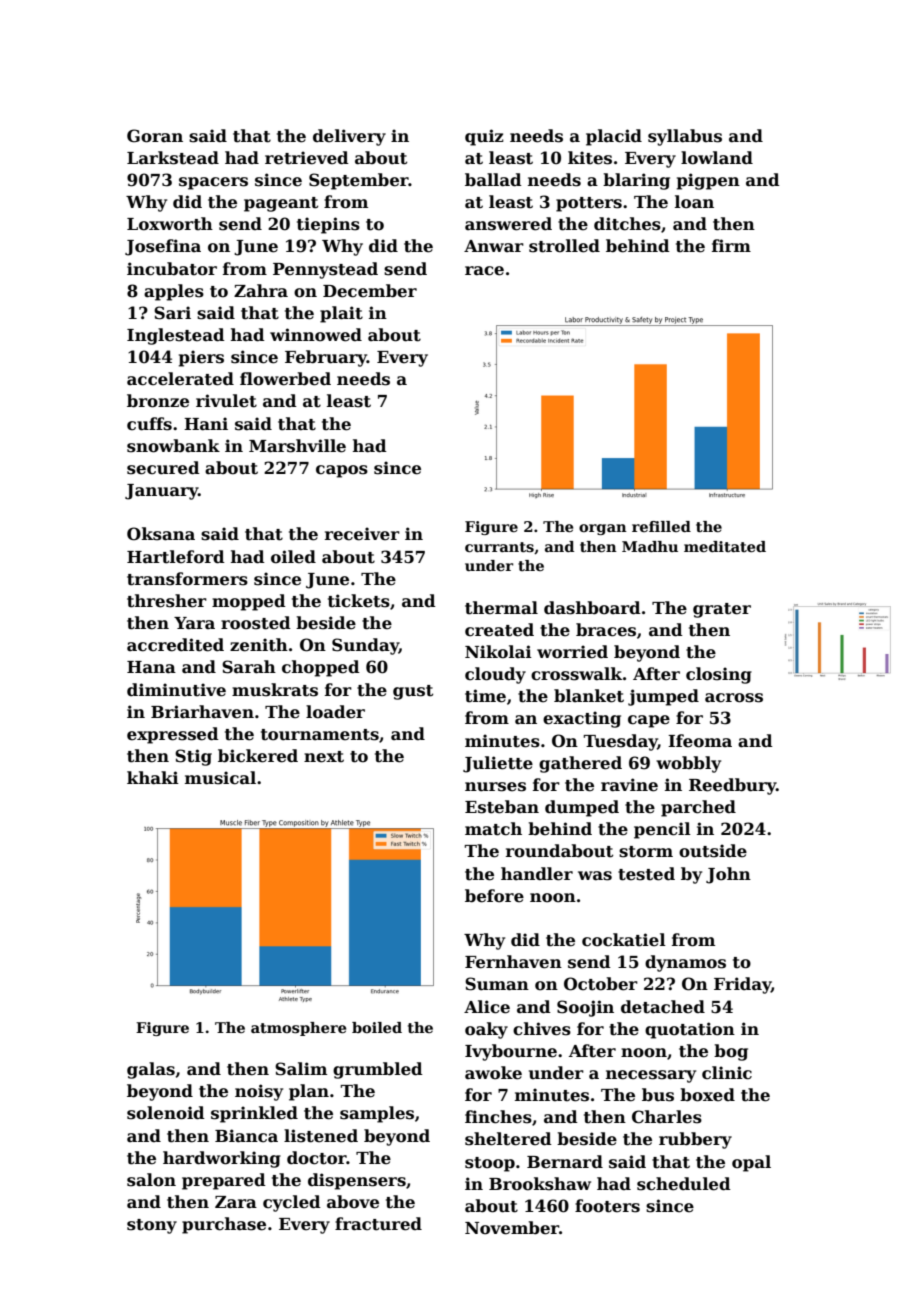  What do you see at coordinates (731, 245) in the screenshot?
I see `firm` at bounding box center [731, 245].
